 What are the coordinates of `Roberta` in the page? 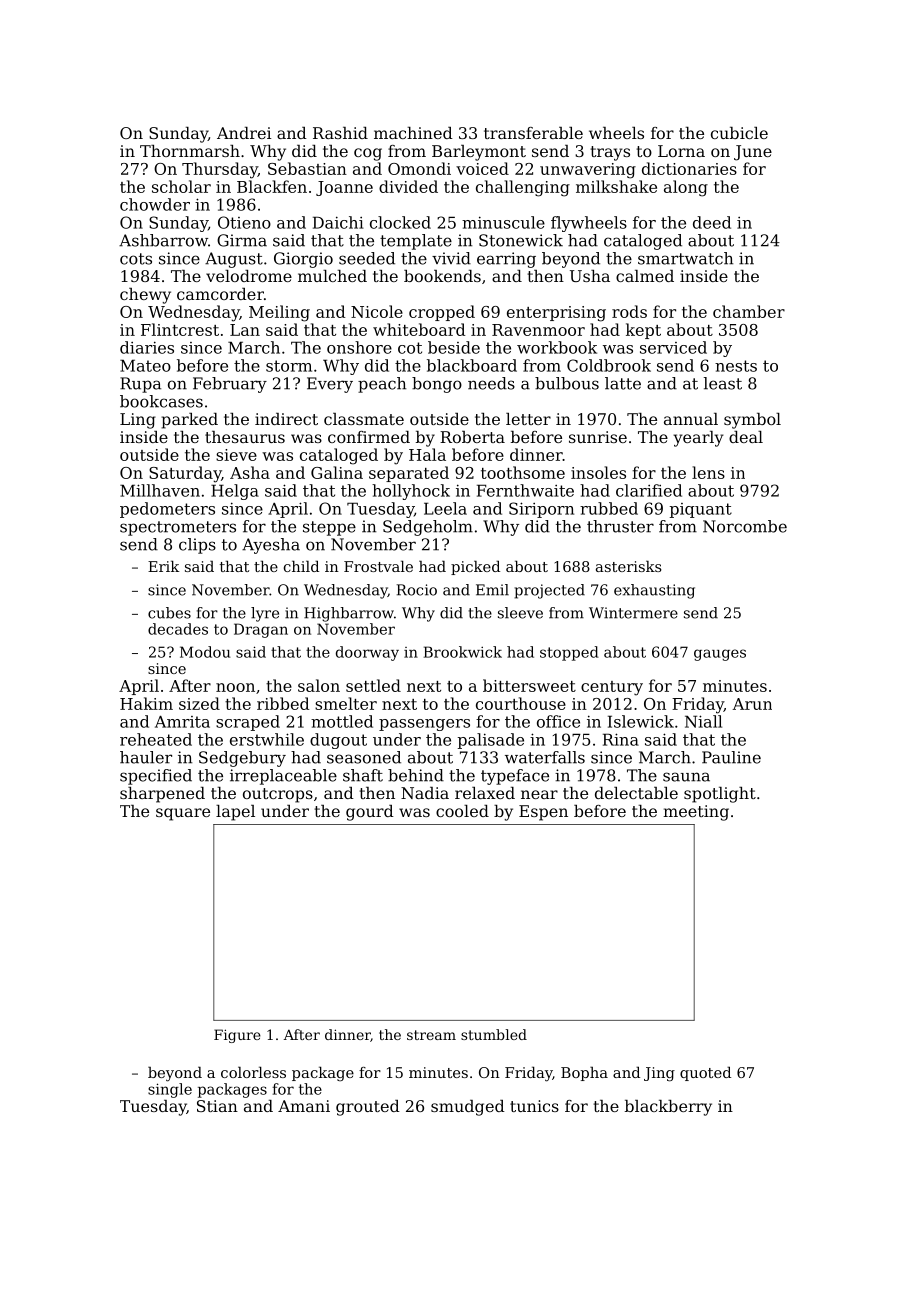 It's located at (472, 437).
